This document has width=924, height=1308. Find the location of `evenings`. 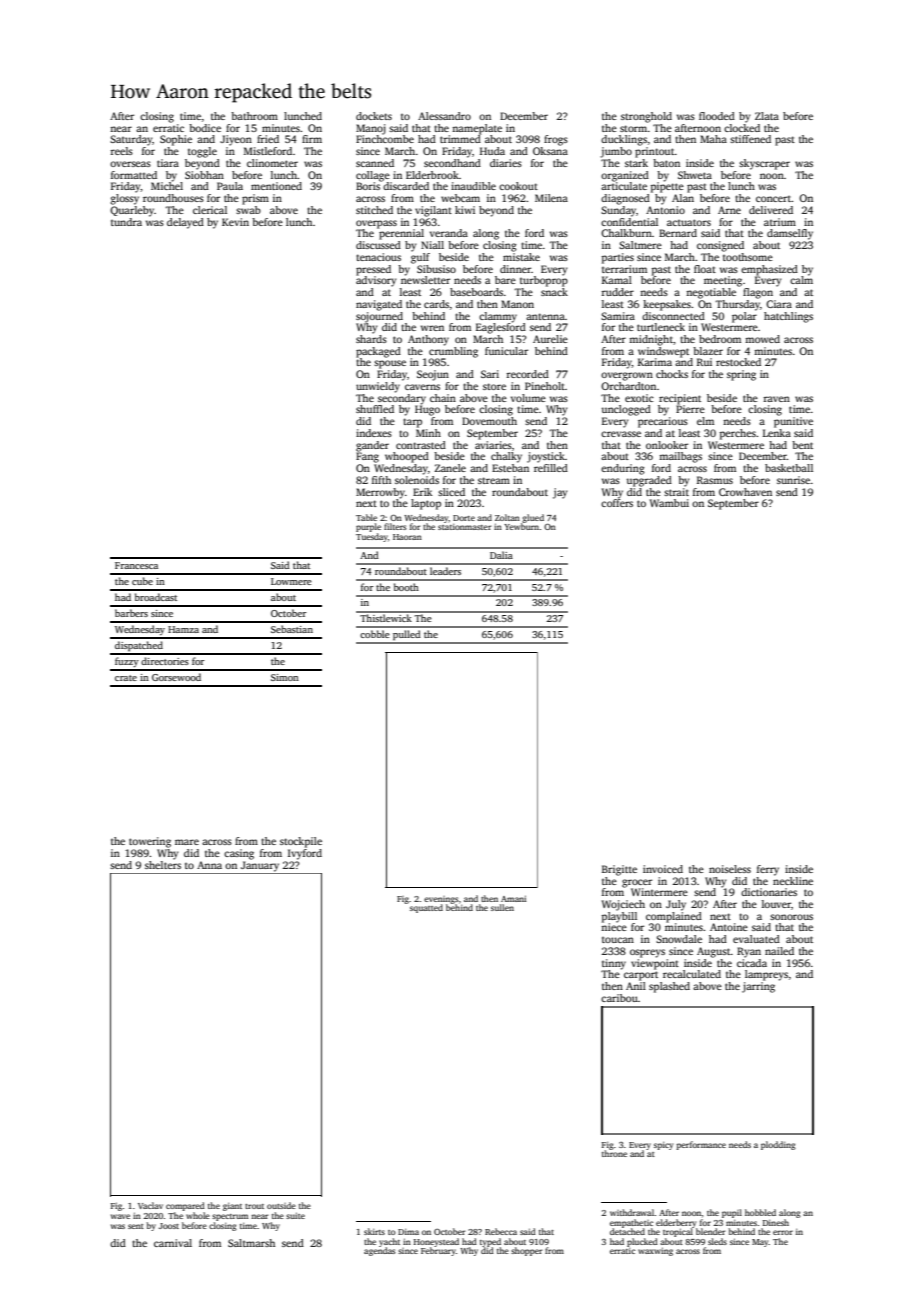

evenings is located at coordinates (441, 900).
